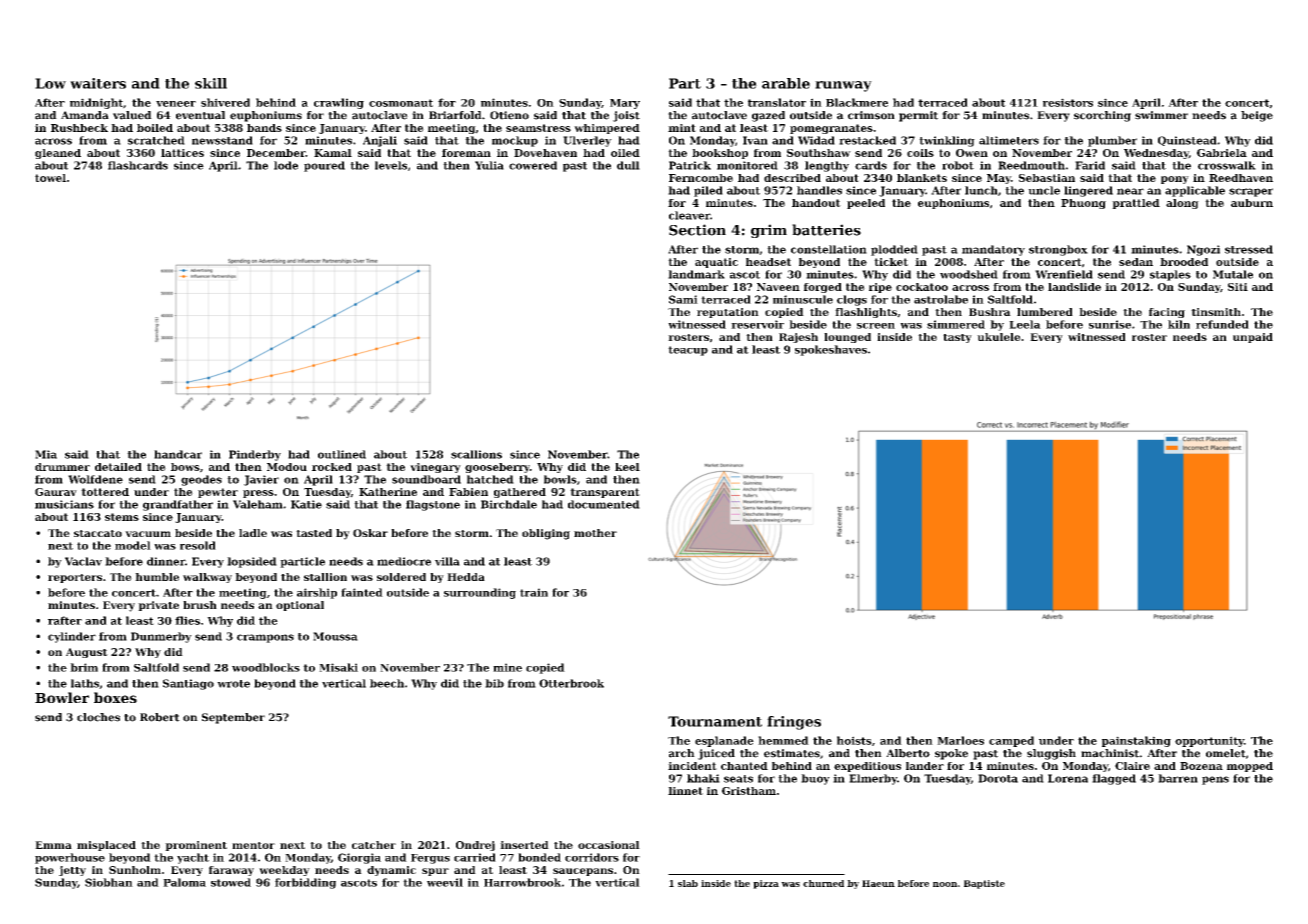 This screenshot has height=924, width=1308. I want to click on kiln, so click(1179, 324).
